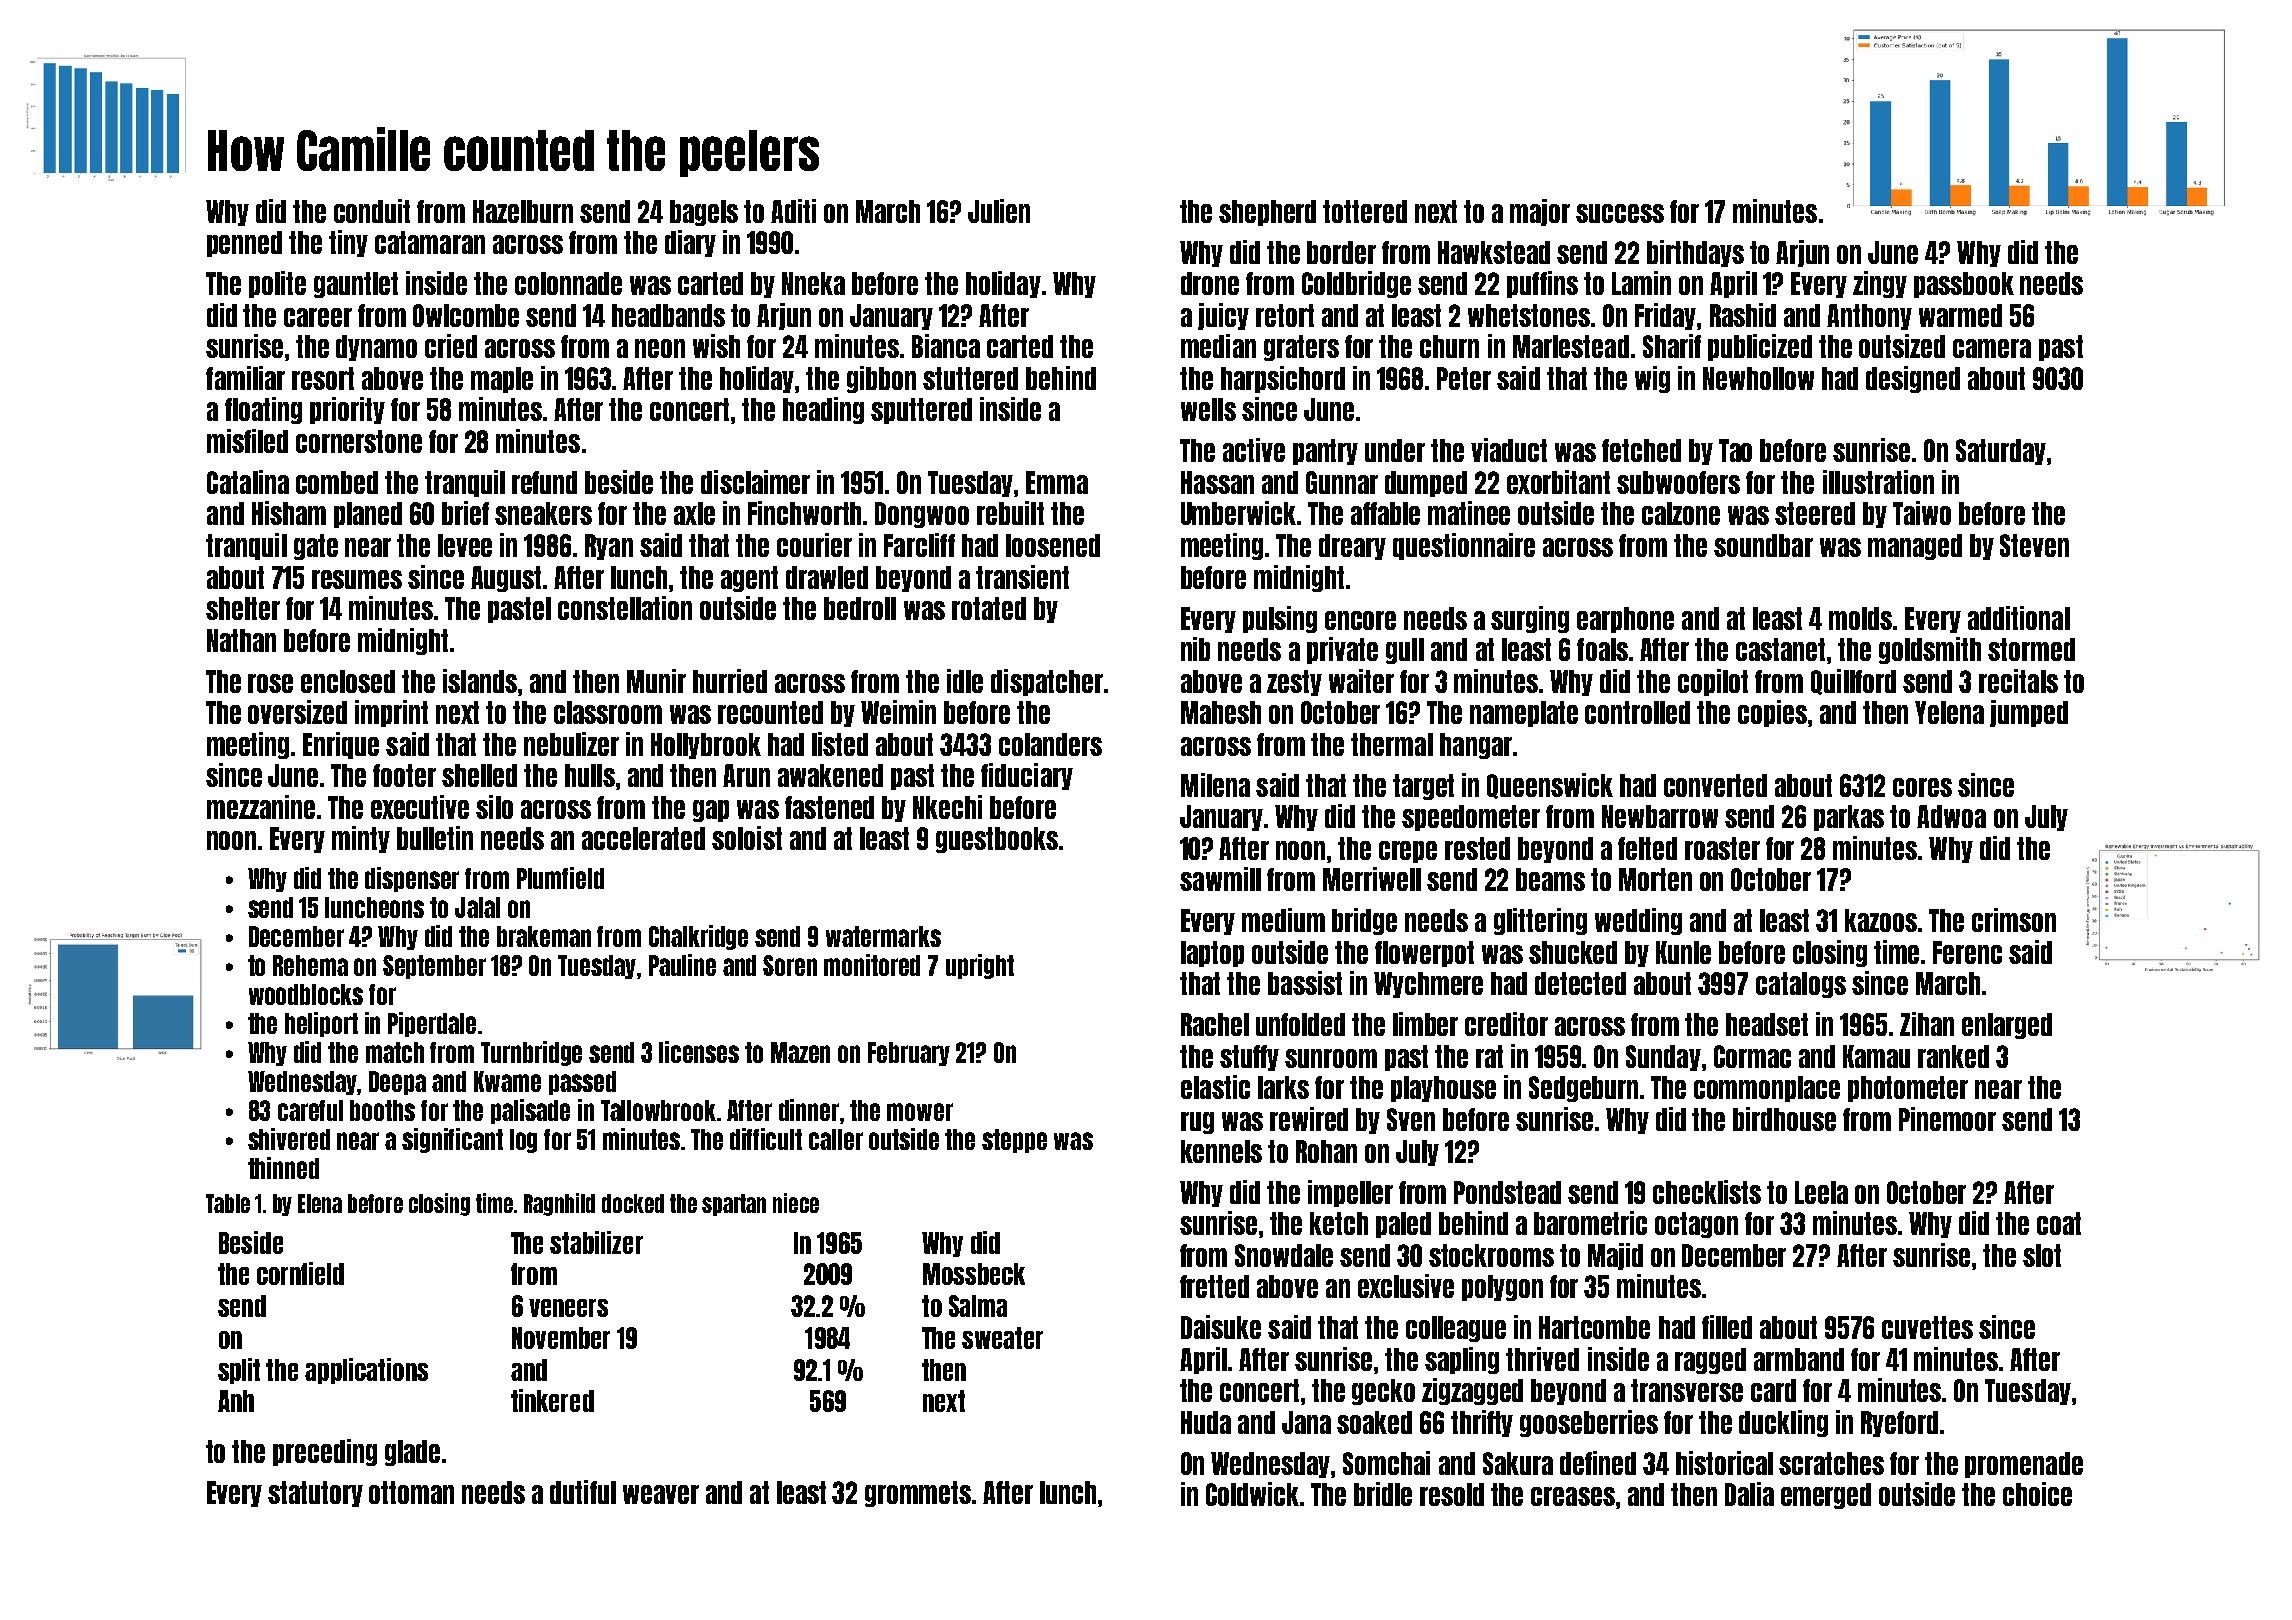 Image resolution: width=2292 pixels, height=1620 pixels. I want to click on Steven, so click(2034, 545).
